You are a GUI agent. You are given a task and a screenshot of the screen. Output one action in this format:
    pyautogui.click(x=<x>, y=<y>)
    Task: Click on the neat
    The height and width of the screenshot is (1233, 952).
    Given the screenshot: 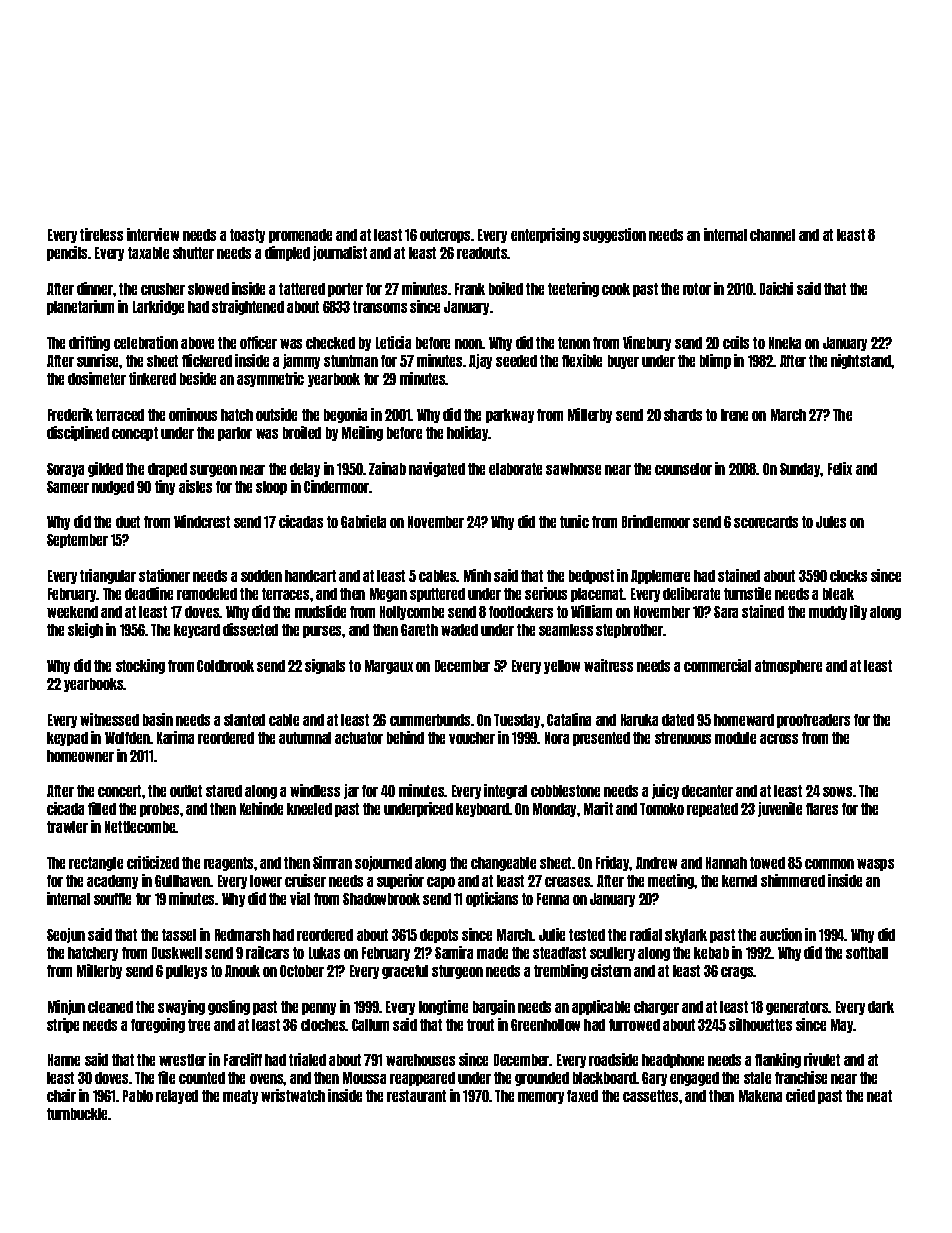 What is the action you would take?
    pyautogui.click(x=879, y=1096)
